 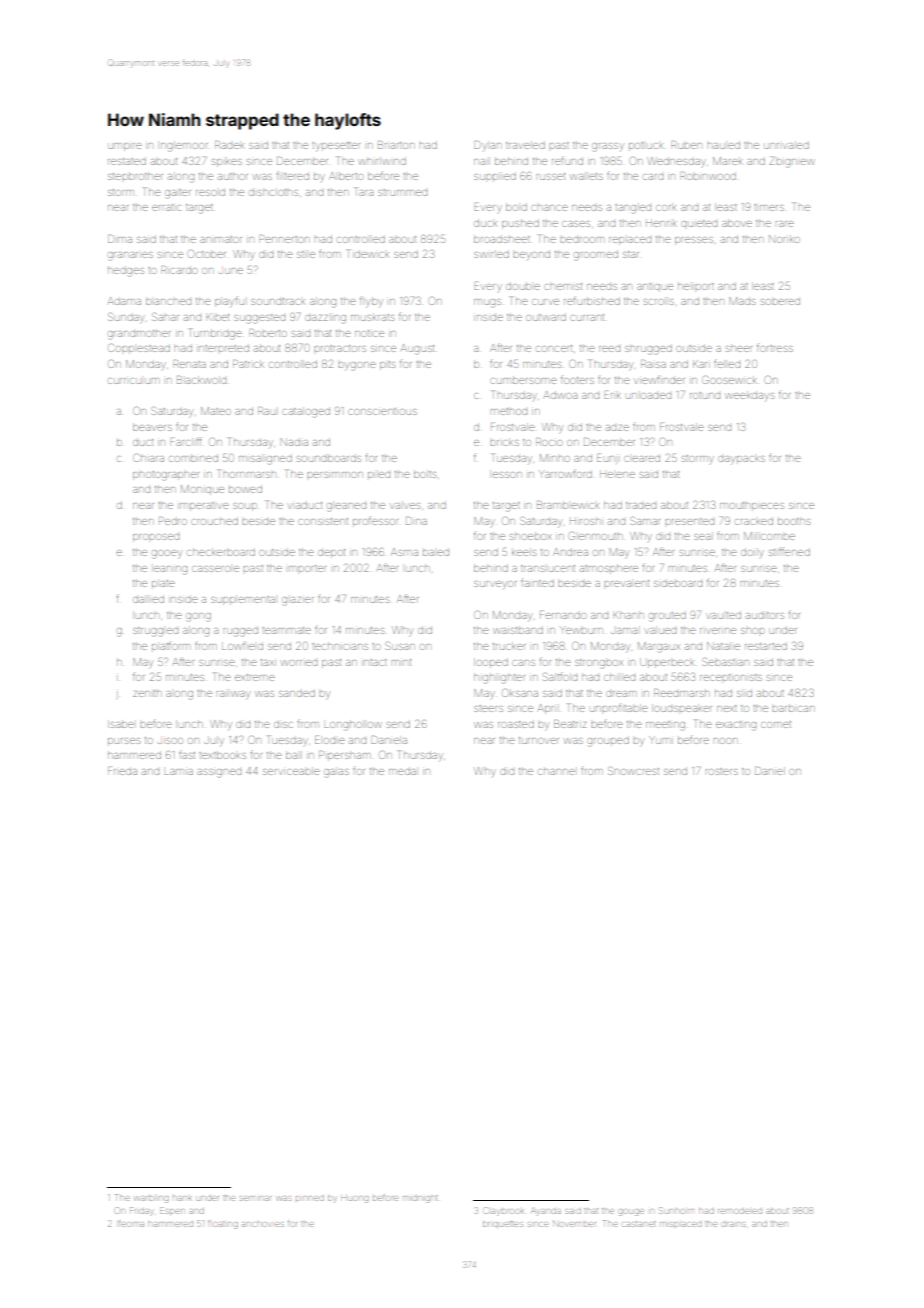 I want to click on misaligned, so click(x=265, y=460).
